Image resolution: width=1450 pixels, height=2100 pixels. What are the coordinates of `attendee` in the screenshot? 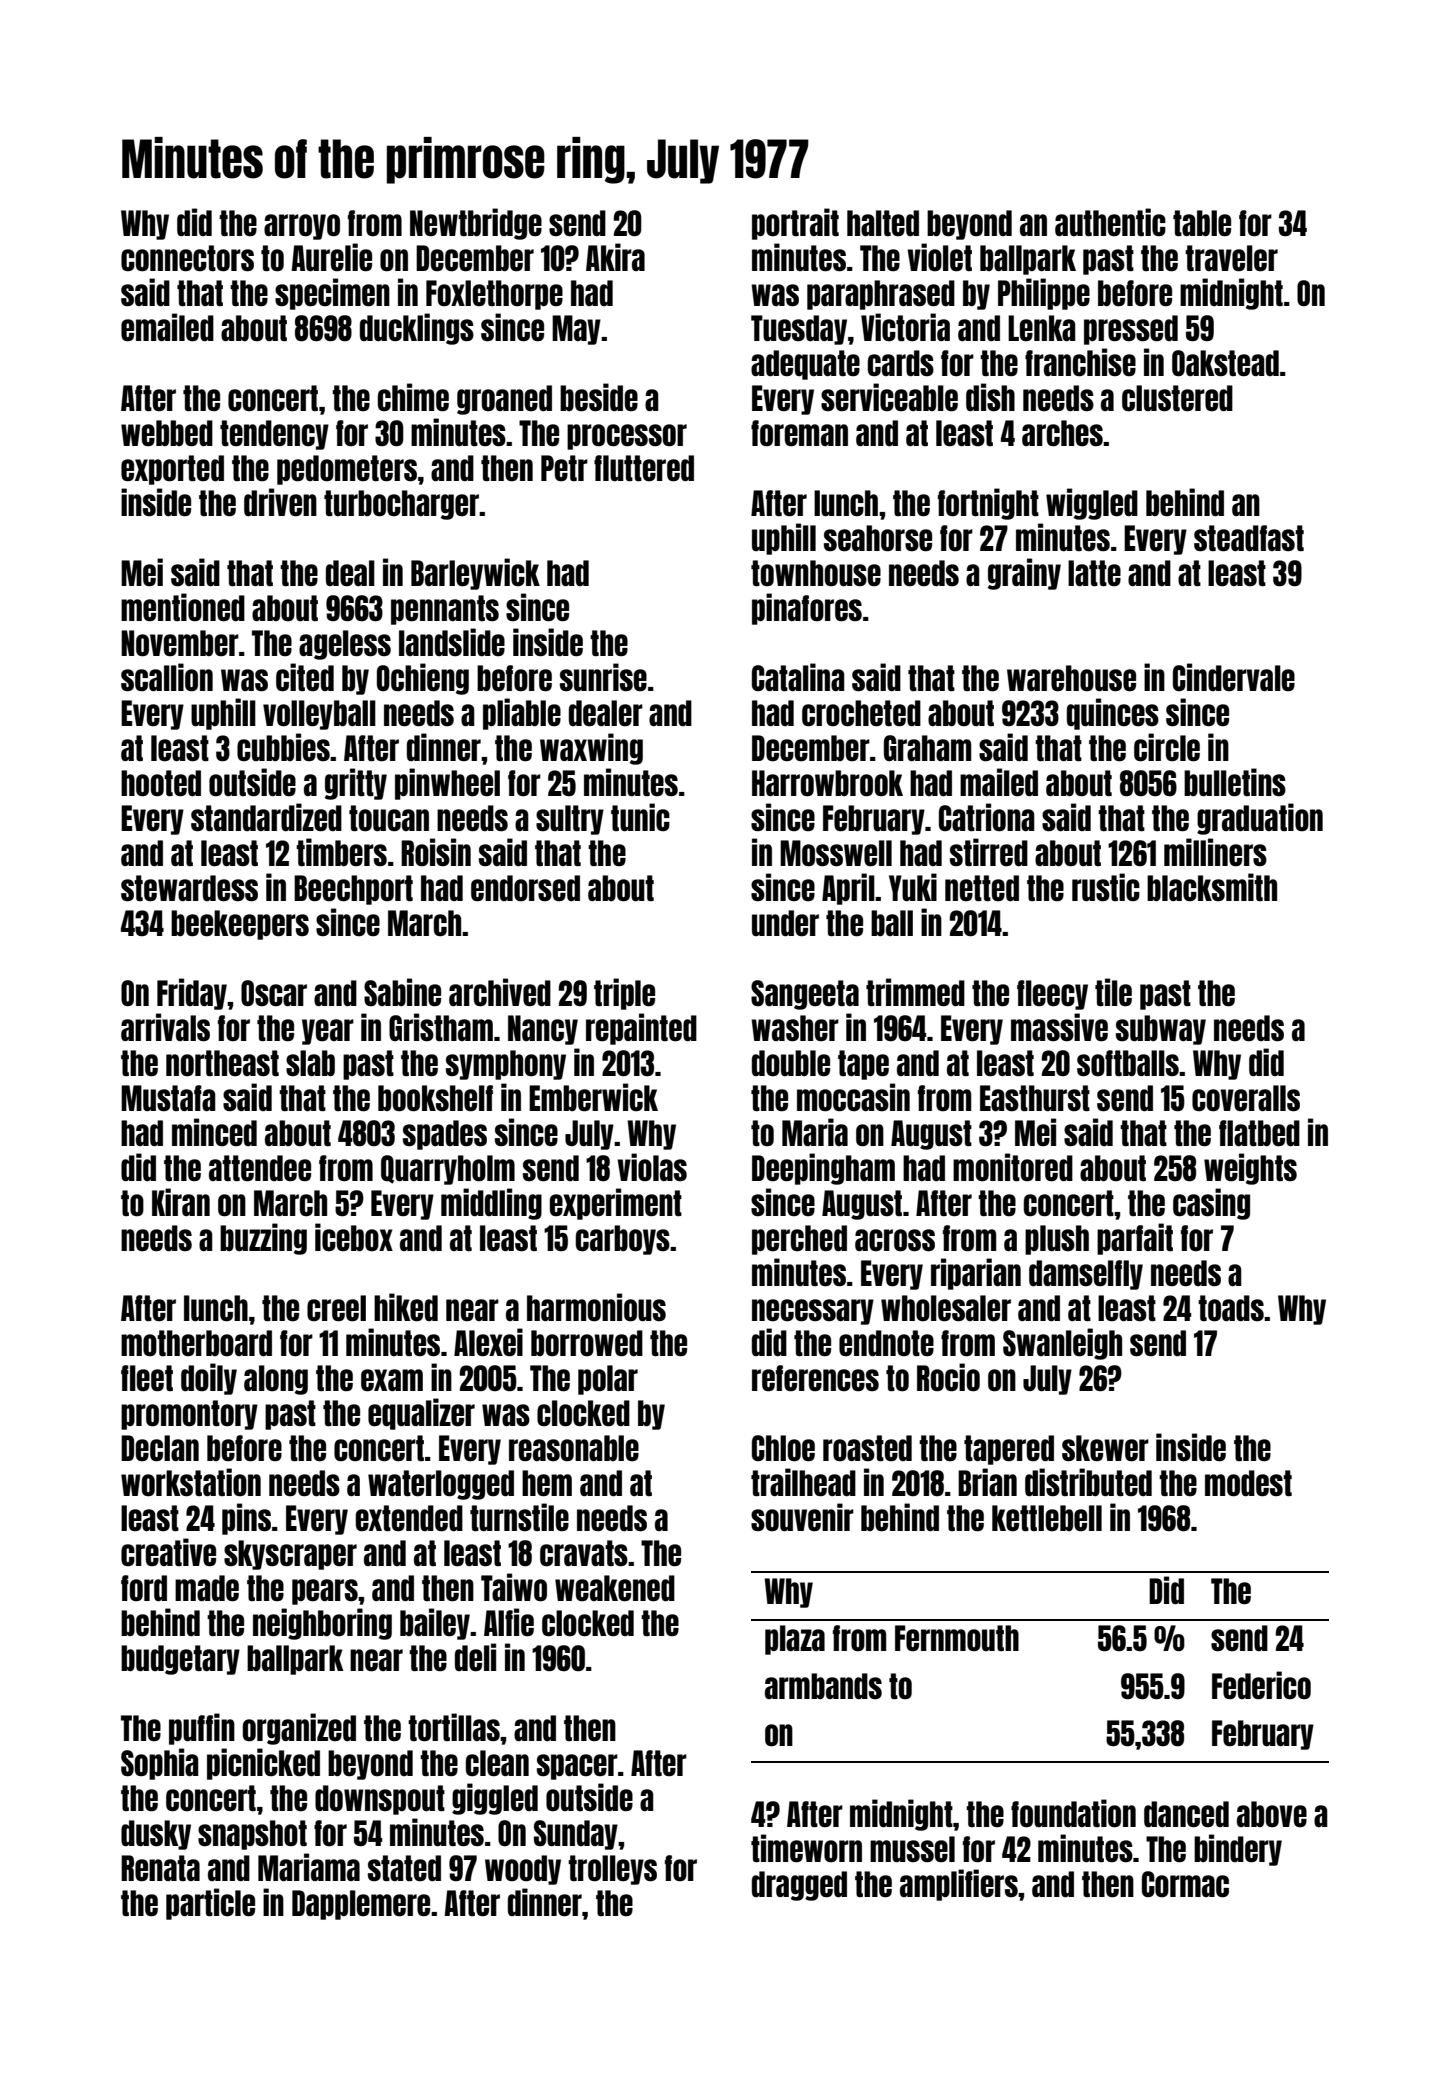 It's located at (260, 1168).
